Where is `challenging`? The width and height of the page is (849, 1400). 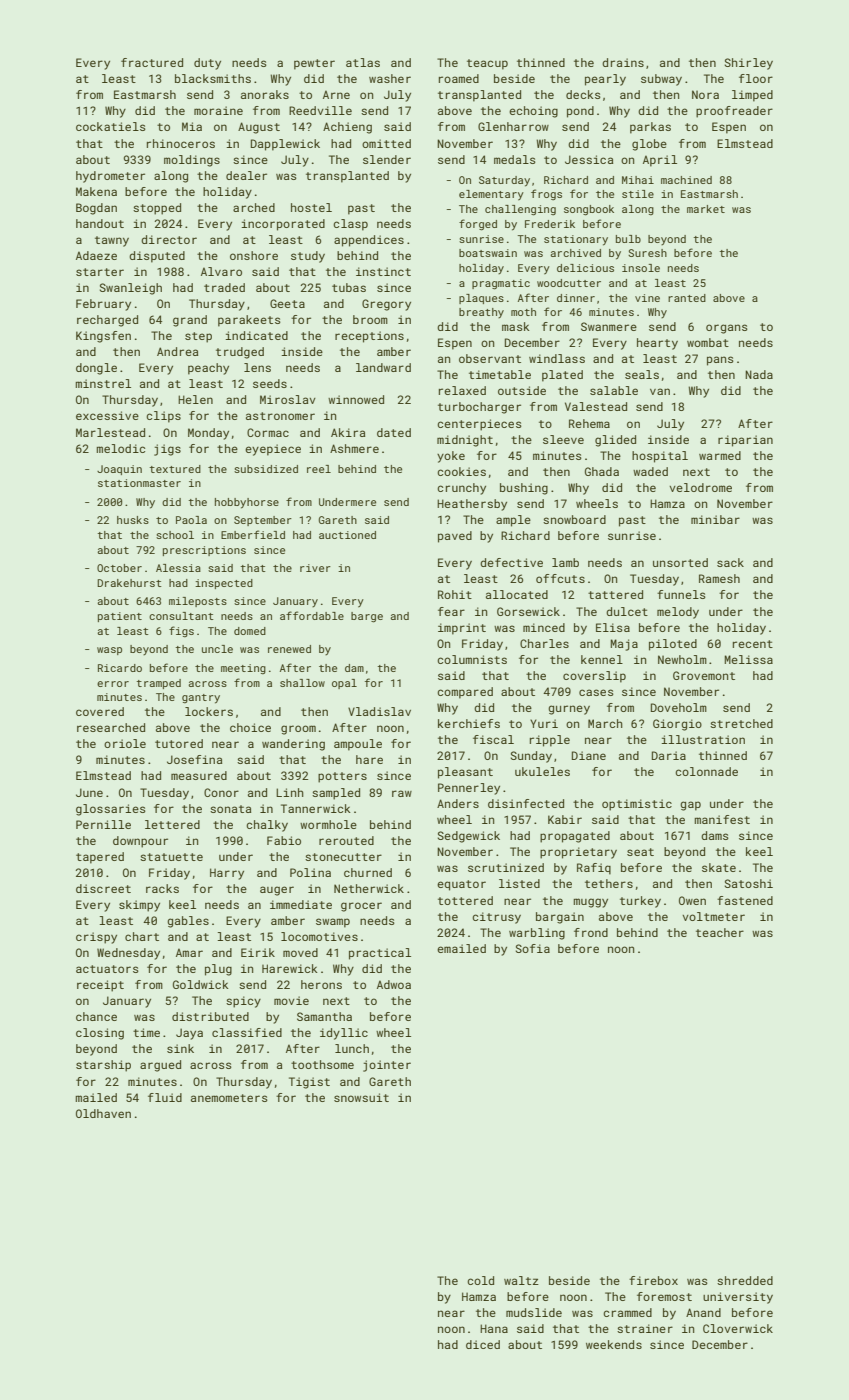 challenging is located at coordinates (520, 210).
